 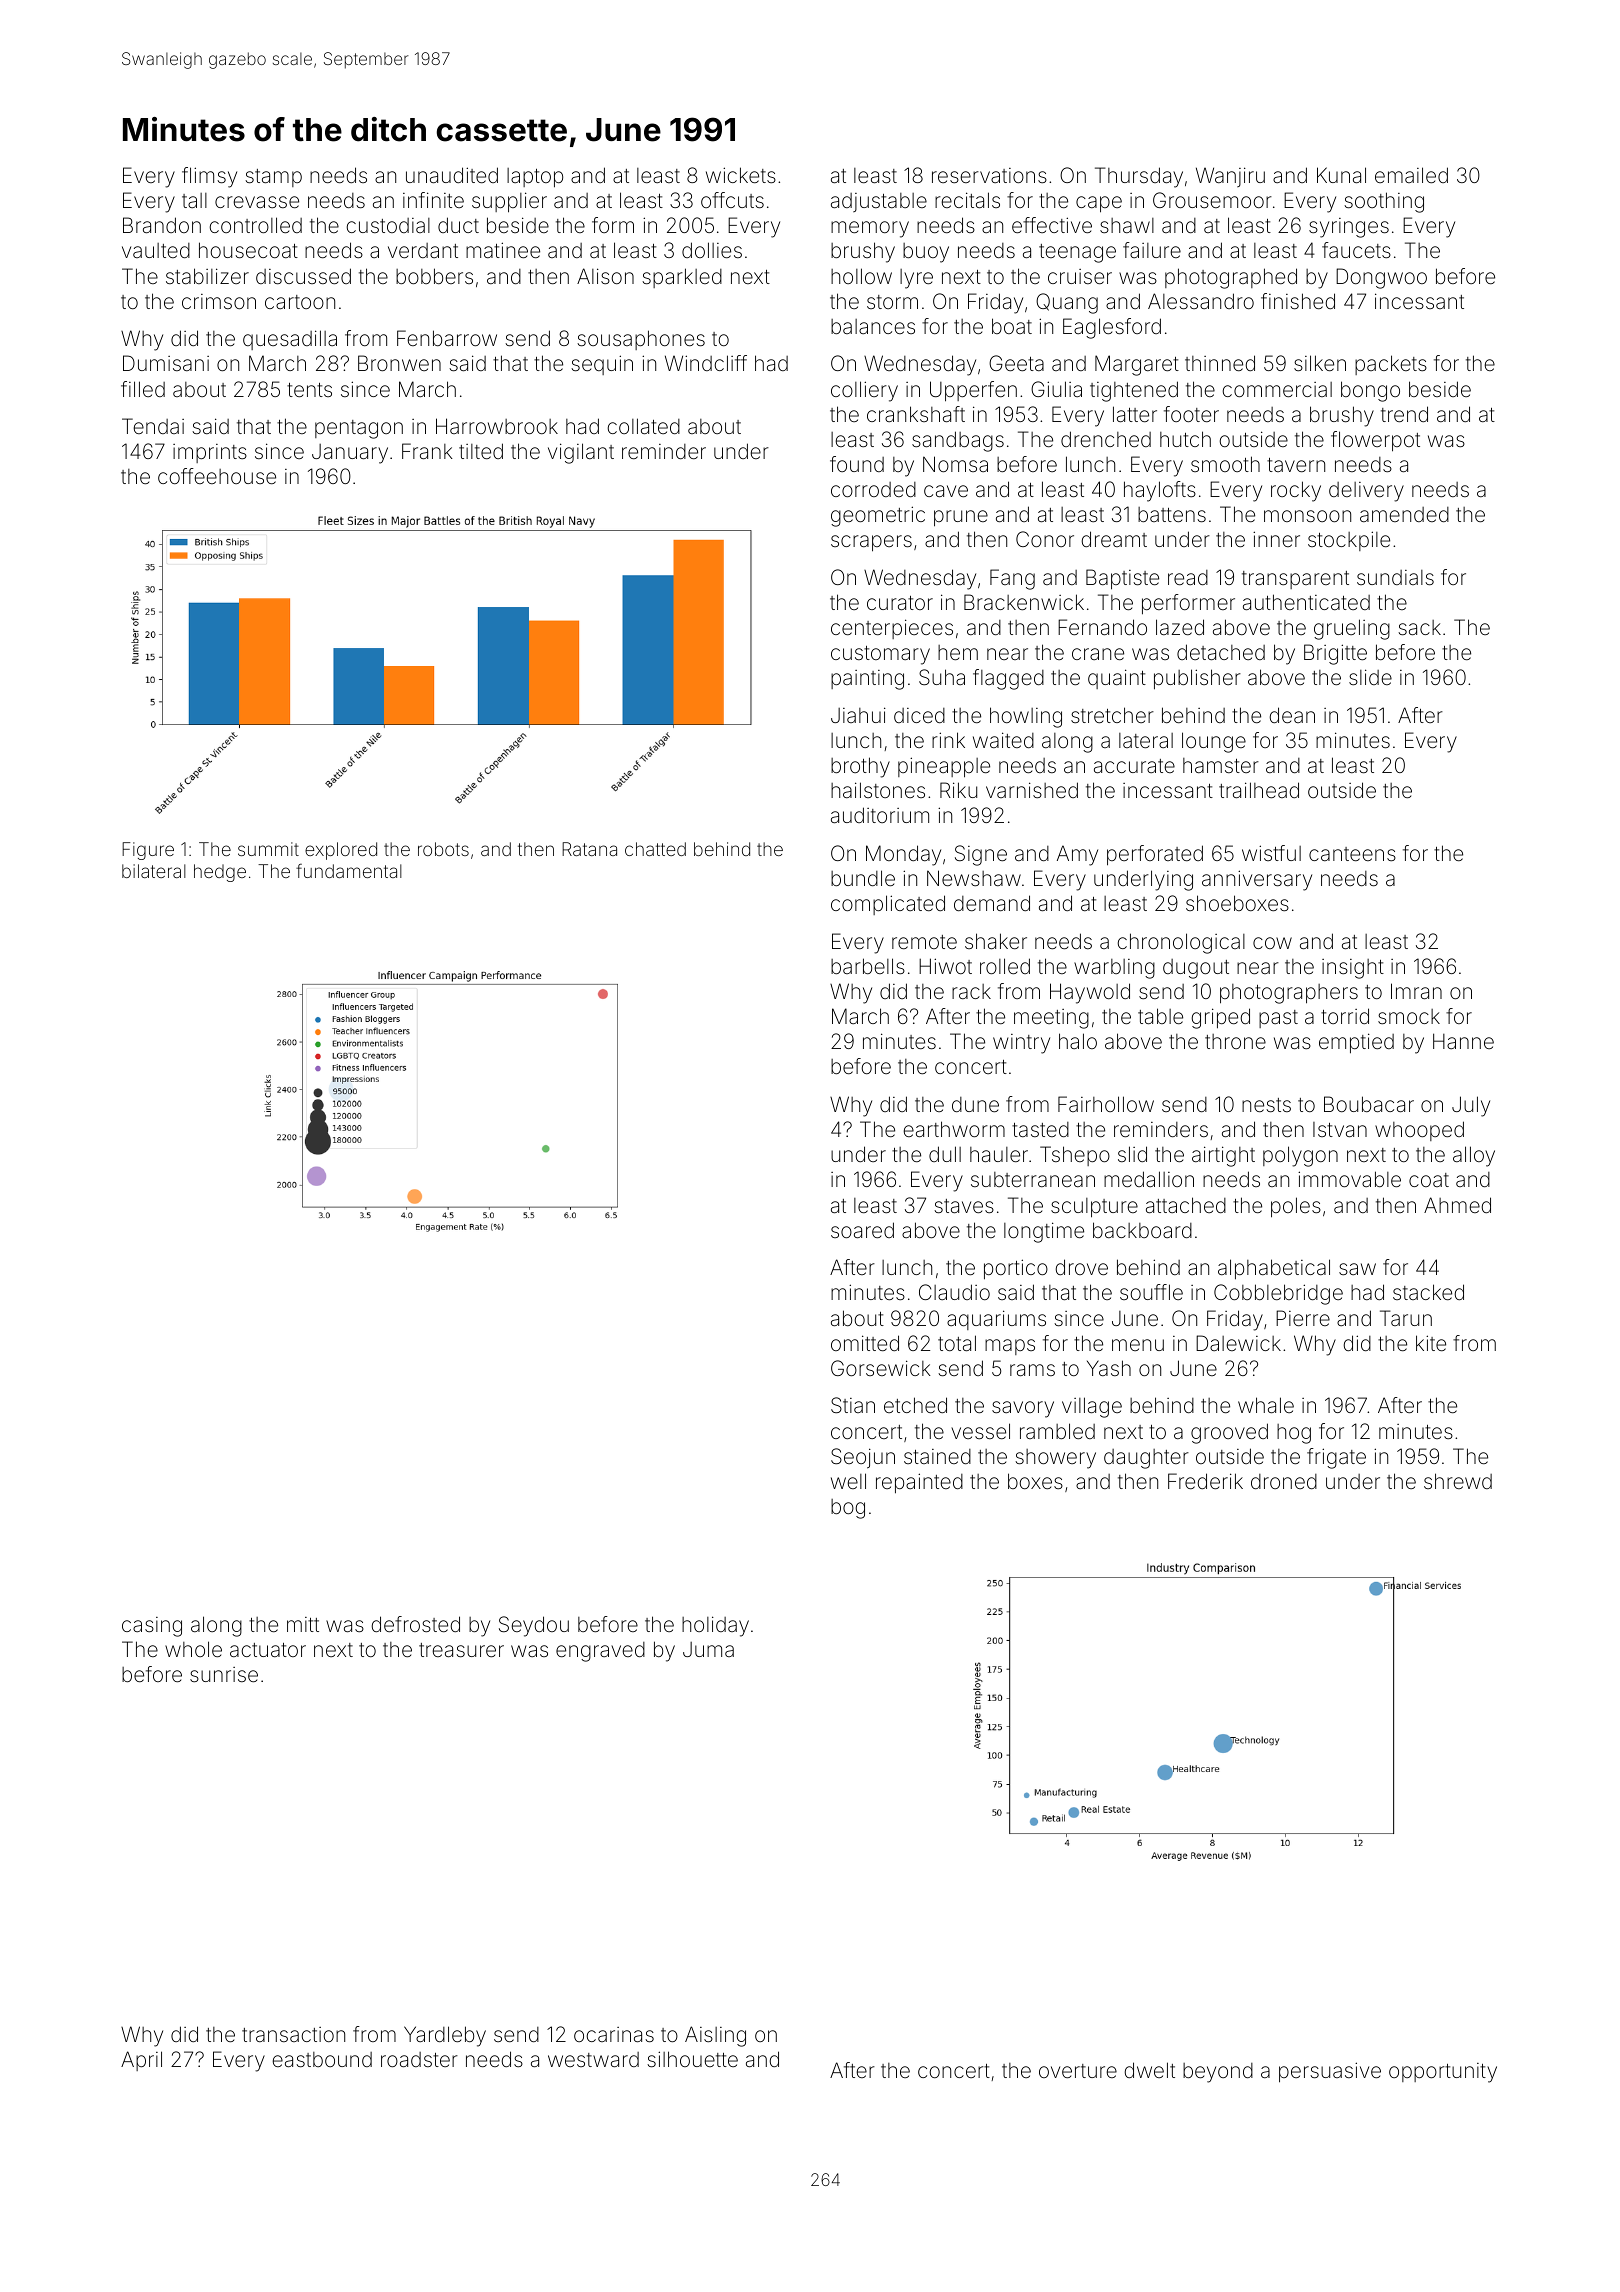 I want to click on flimsy, so click(x=209, y=177).
